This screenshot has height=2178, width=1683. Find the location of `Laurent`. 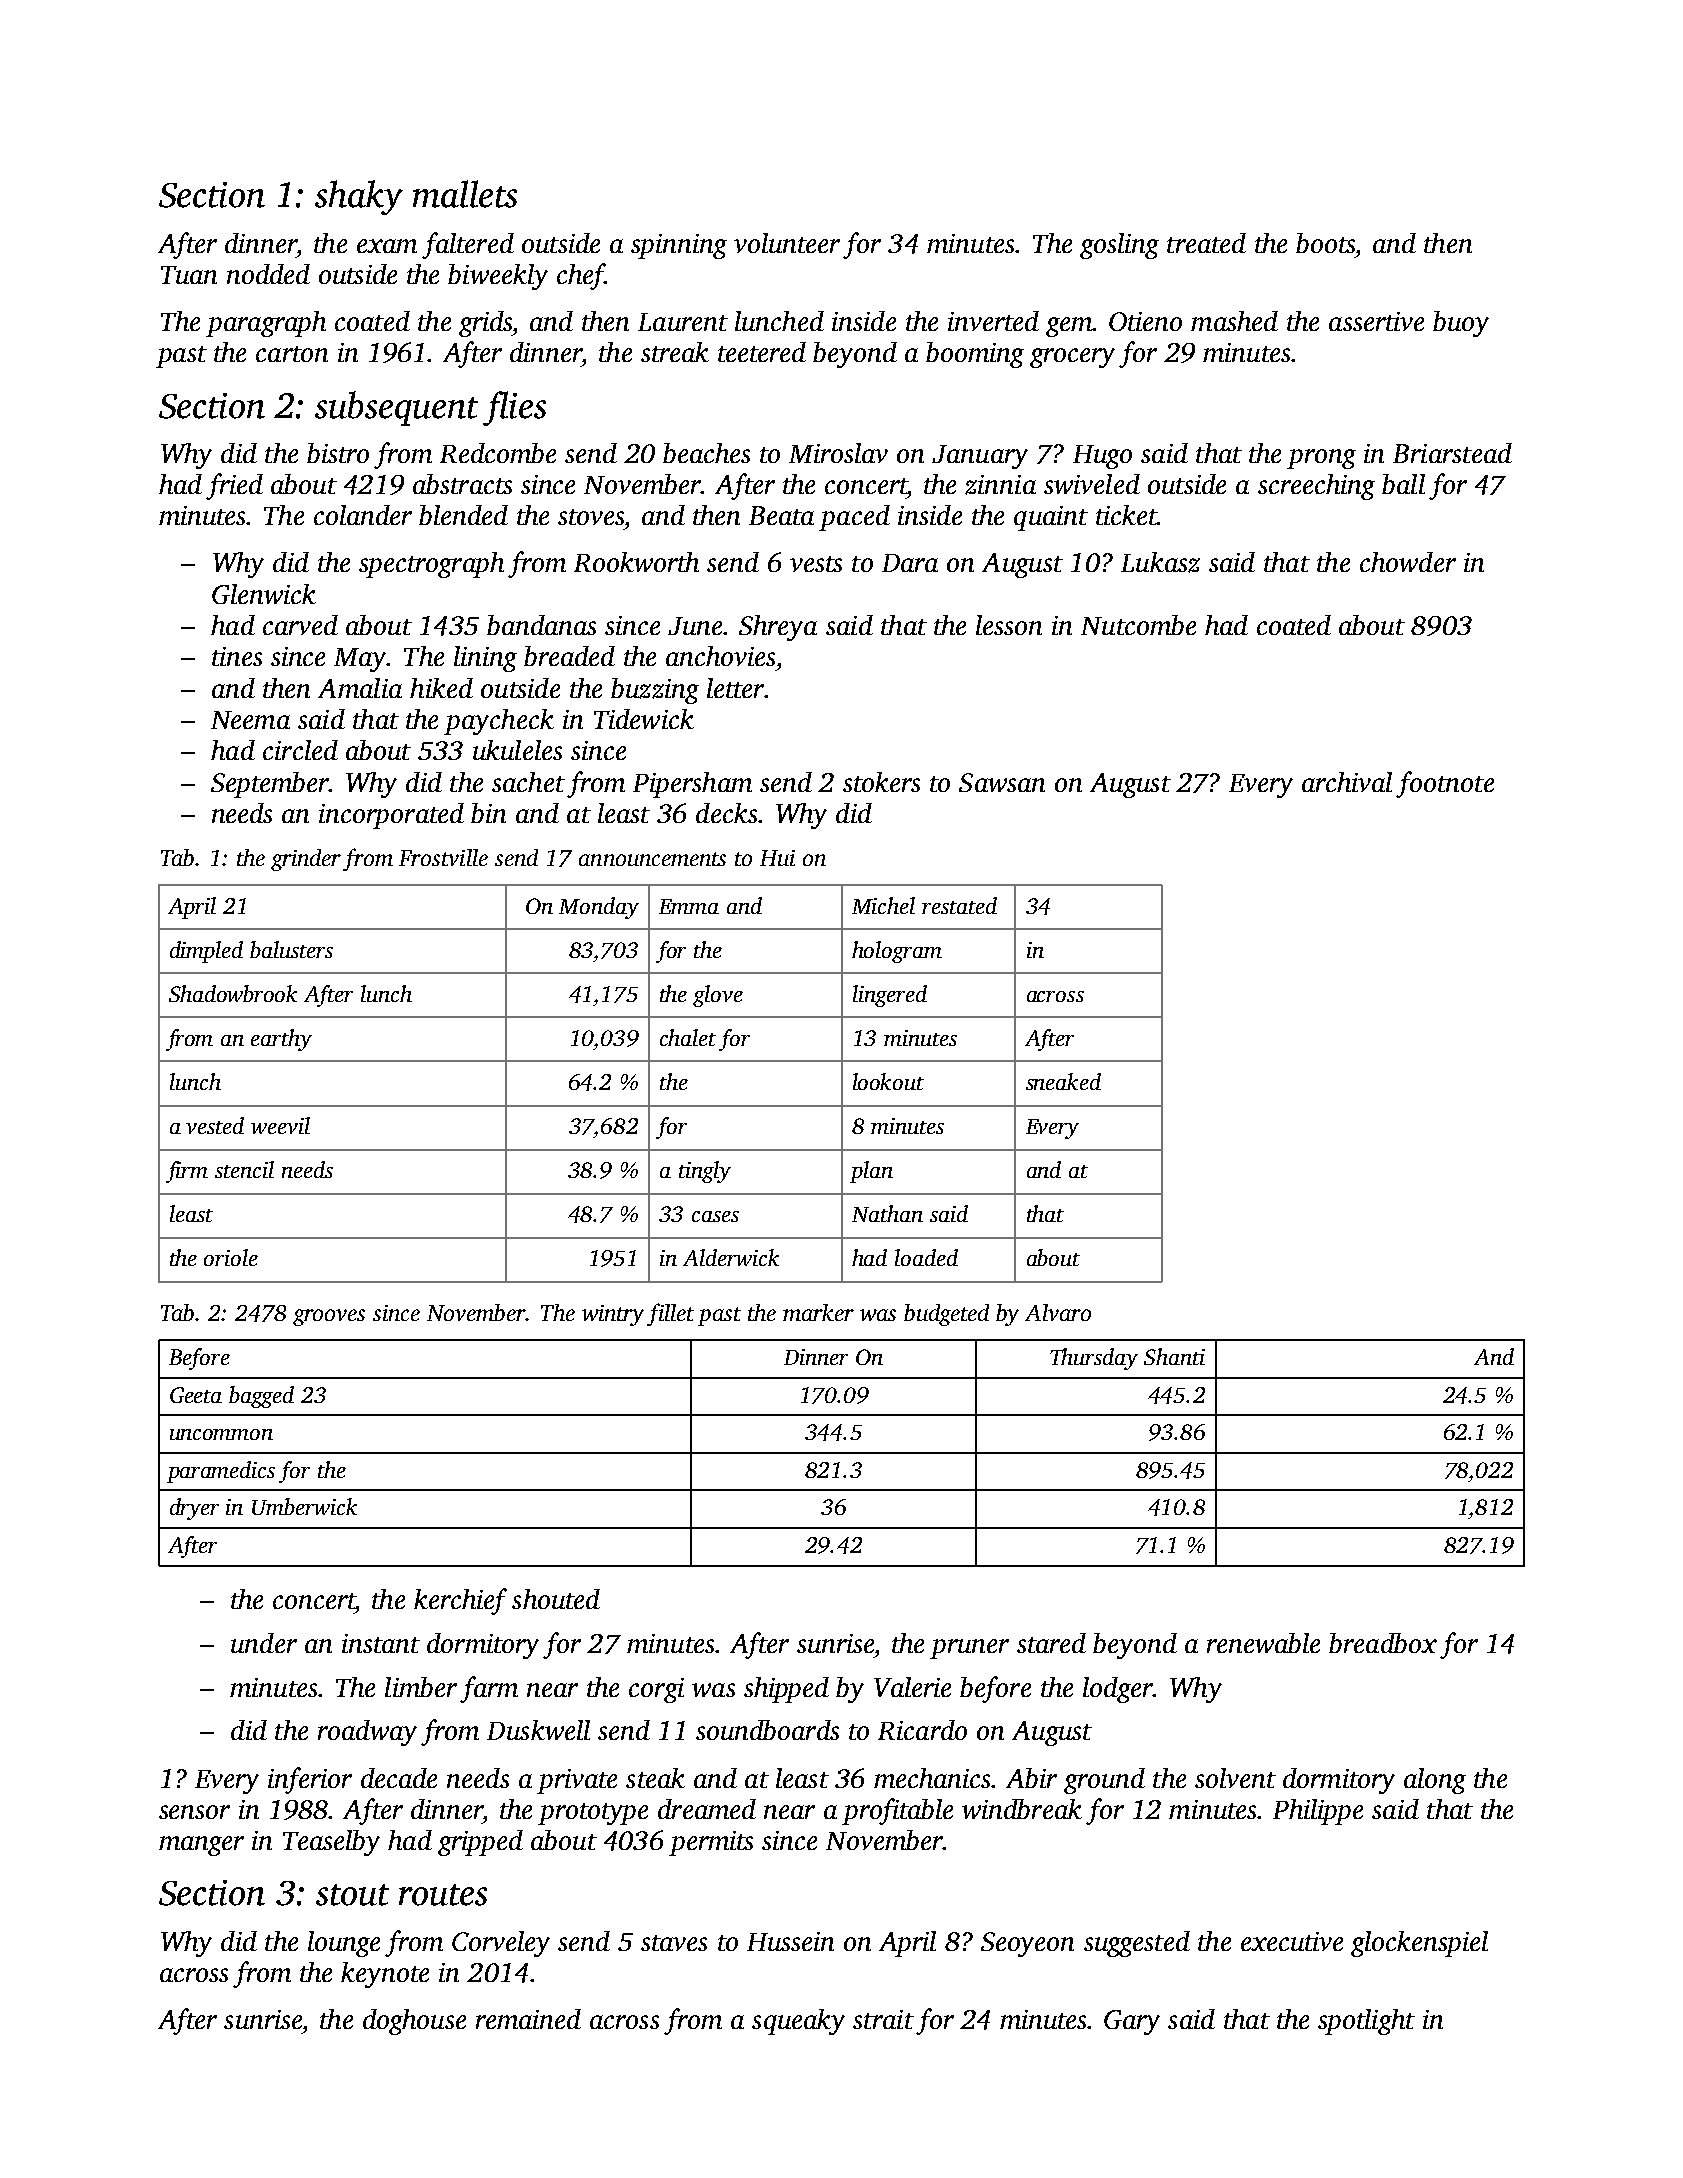

Laurent is located at coordinates (683, 322).
